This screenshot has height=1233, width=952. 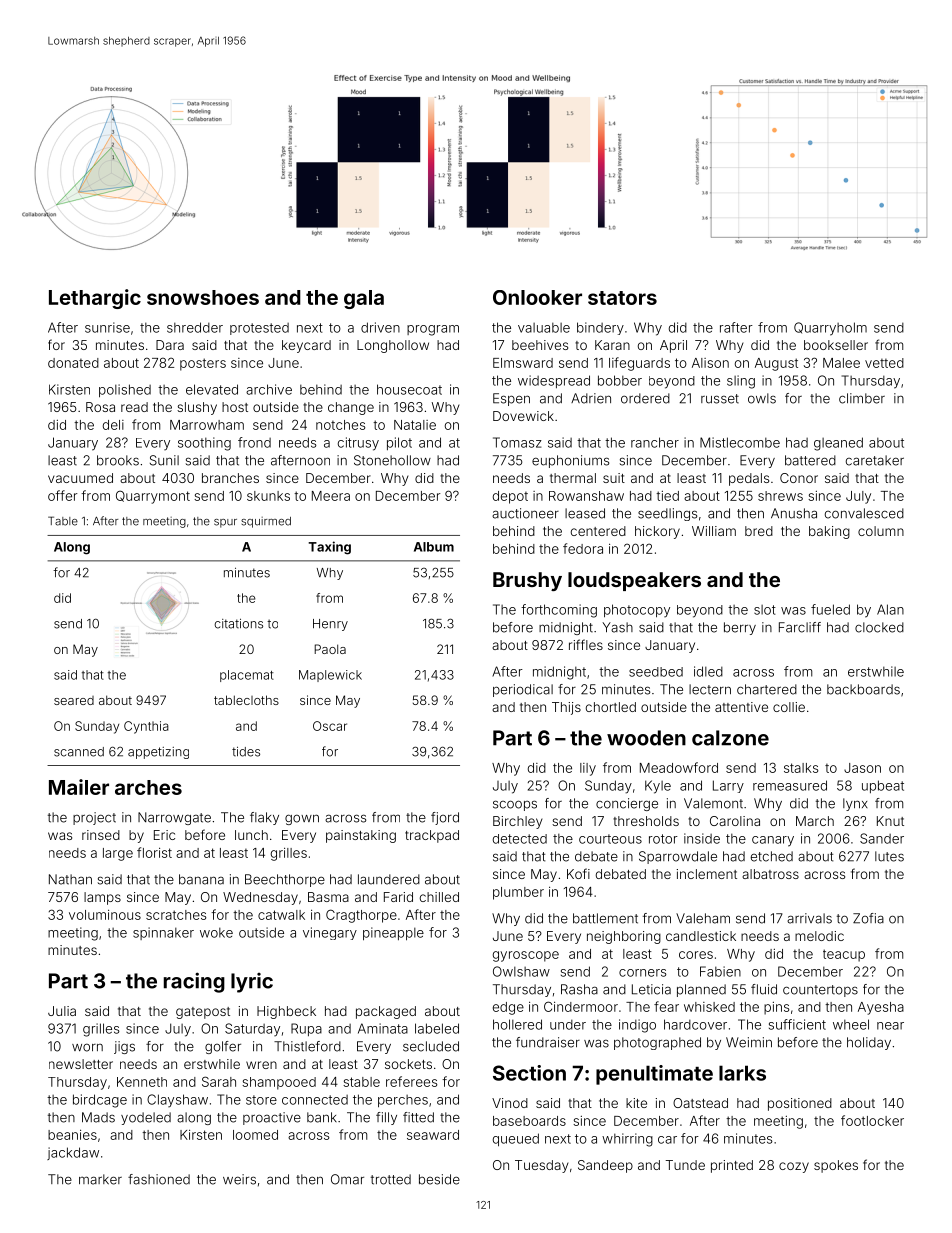 What do you see at coordinates (225, 523) in the screenshot?
I see `spur` at bounding box center [225, 523].
